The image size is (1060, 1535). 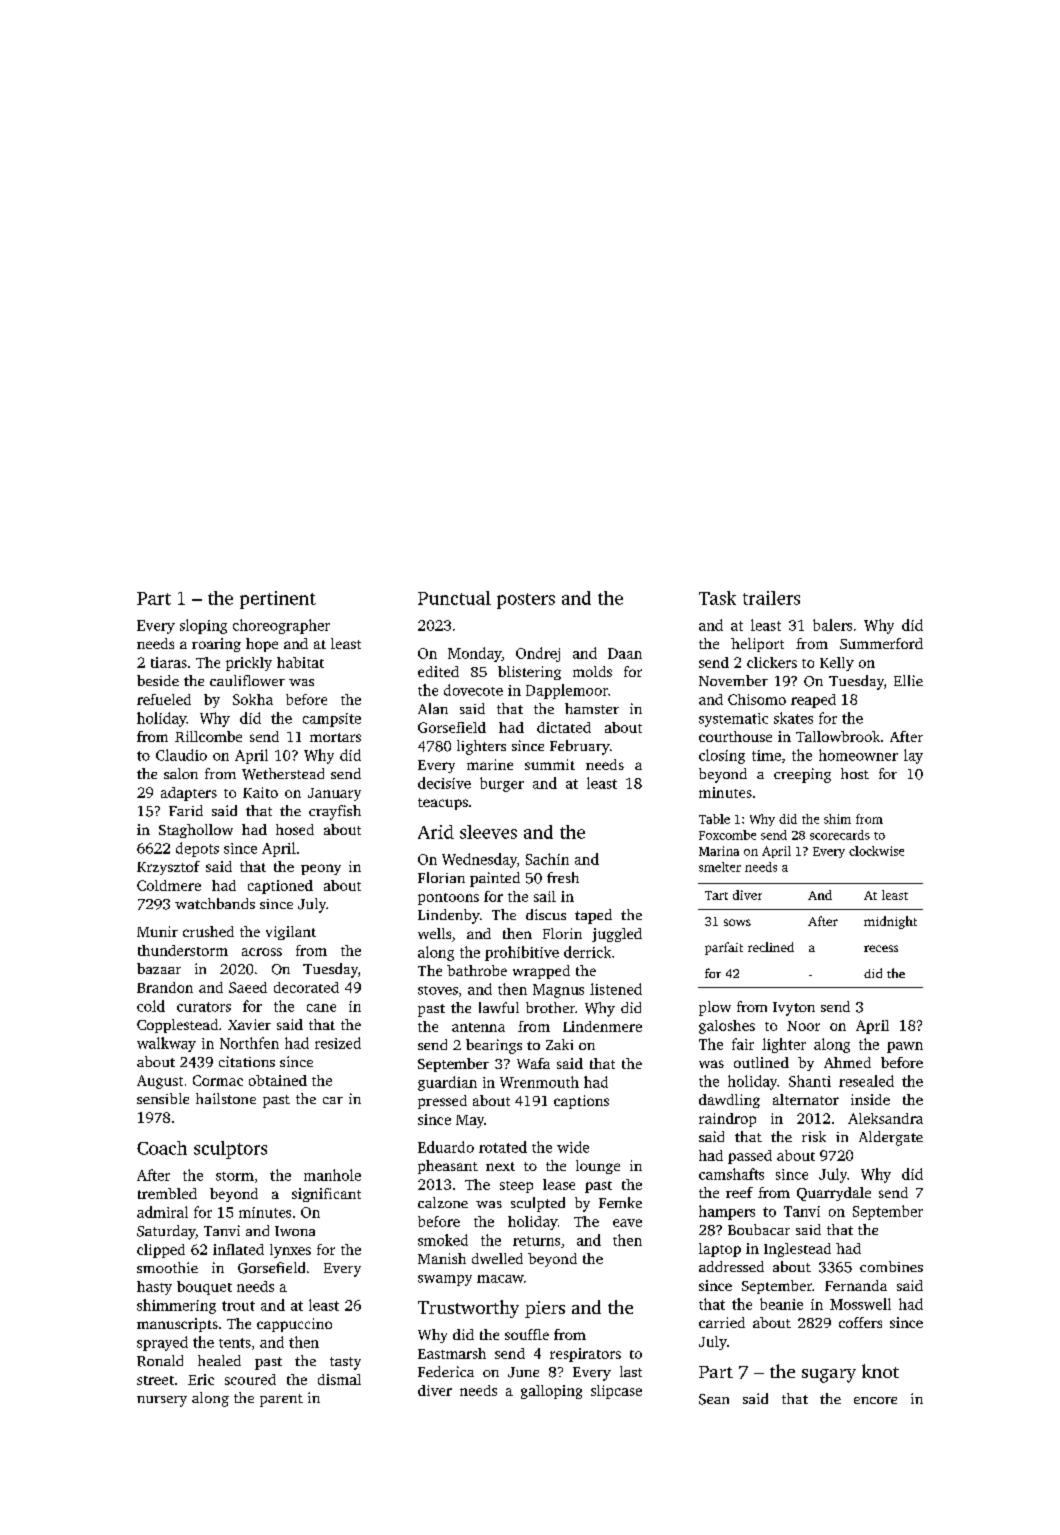 I want to click on peony, so click(x=321, y=869).
